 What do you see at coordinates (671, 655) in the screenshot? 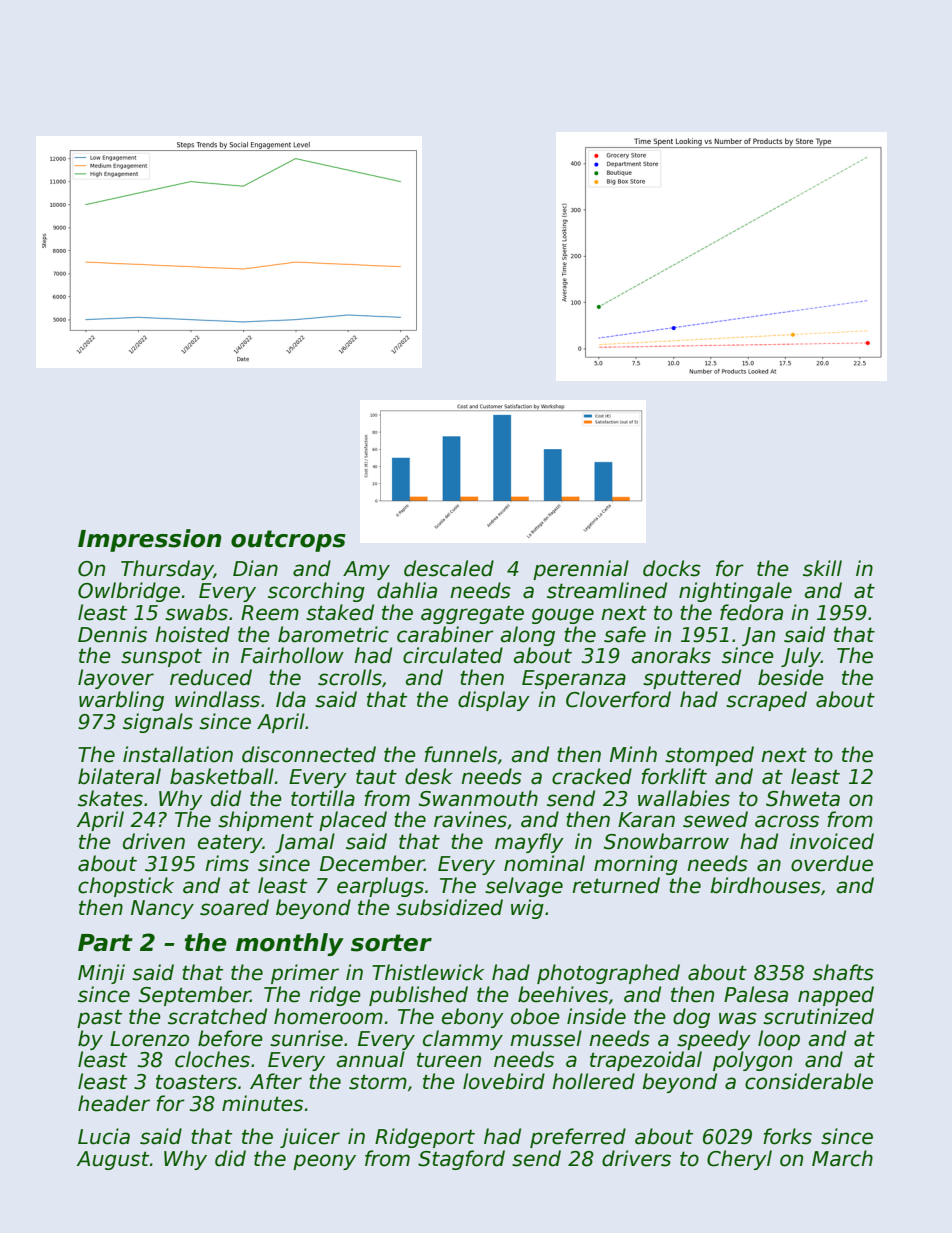
I see `anoraks` at bounding box center [671, 655].
